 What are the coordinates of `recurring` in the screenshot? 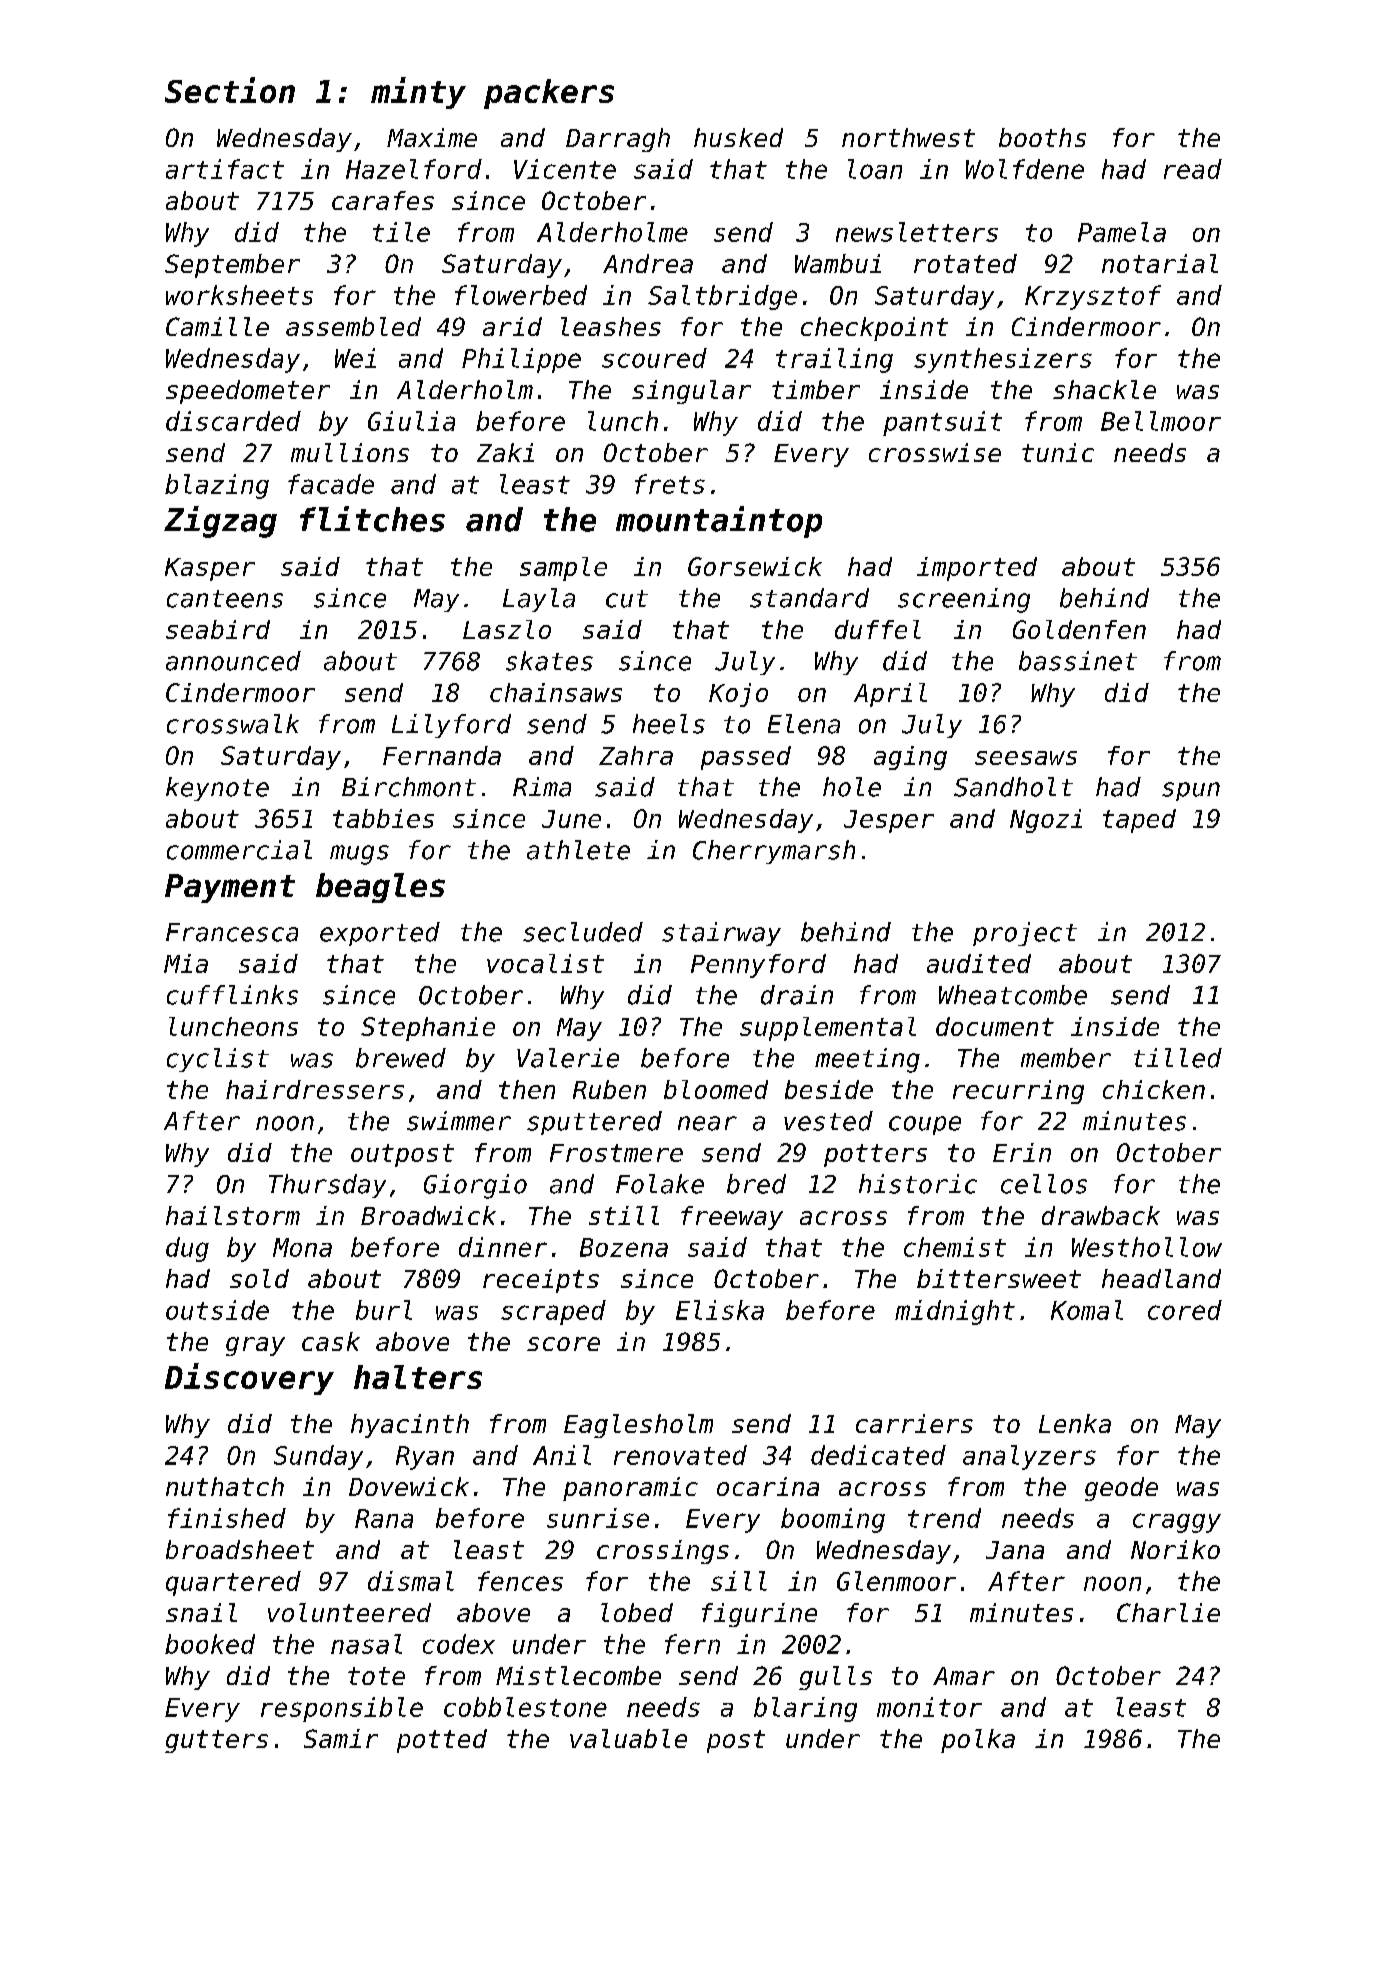 It's located at (1018, 1092).
